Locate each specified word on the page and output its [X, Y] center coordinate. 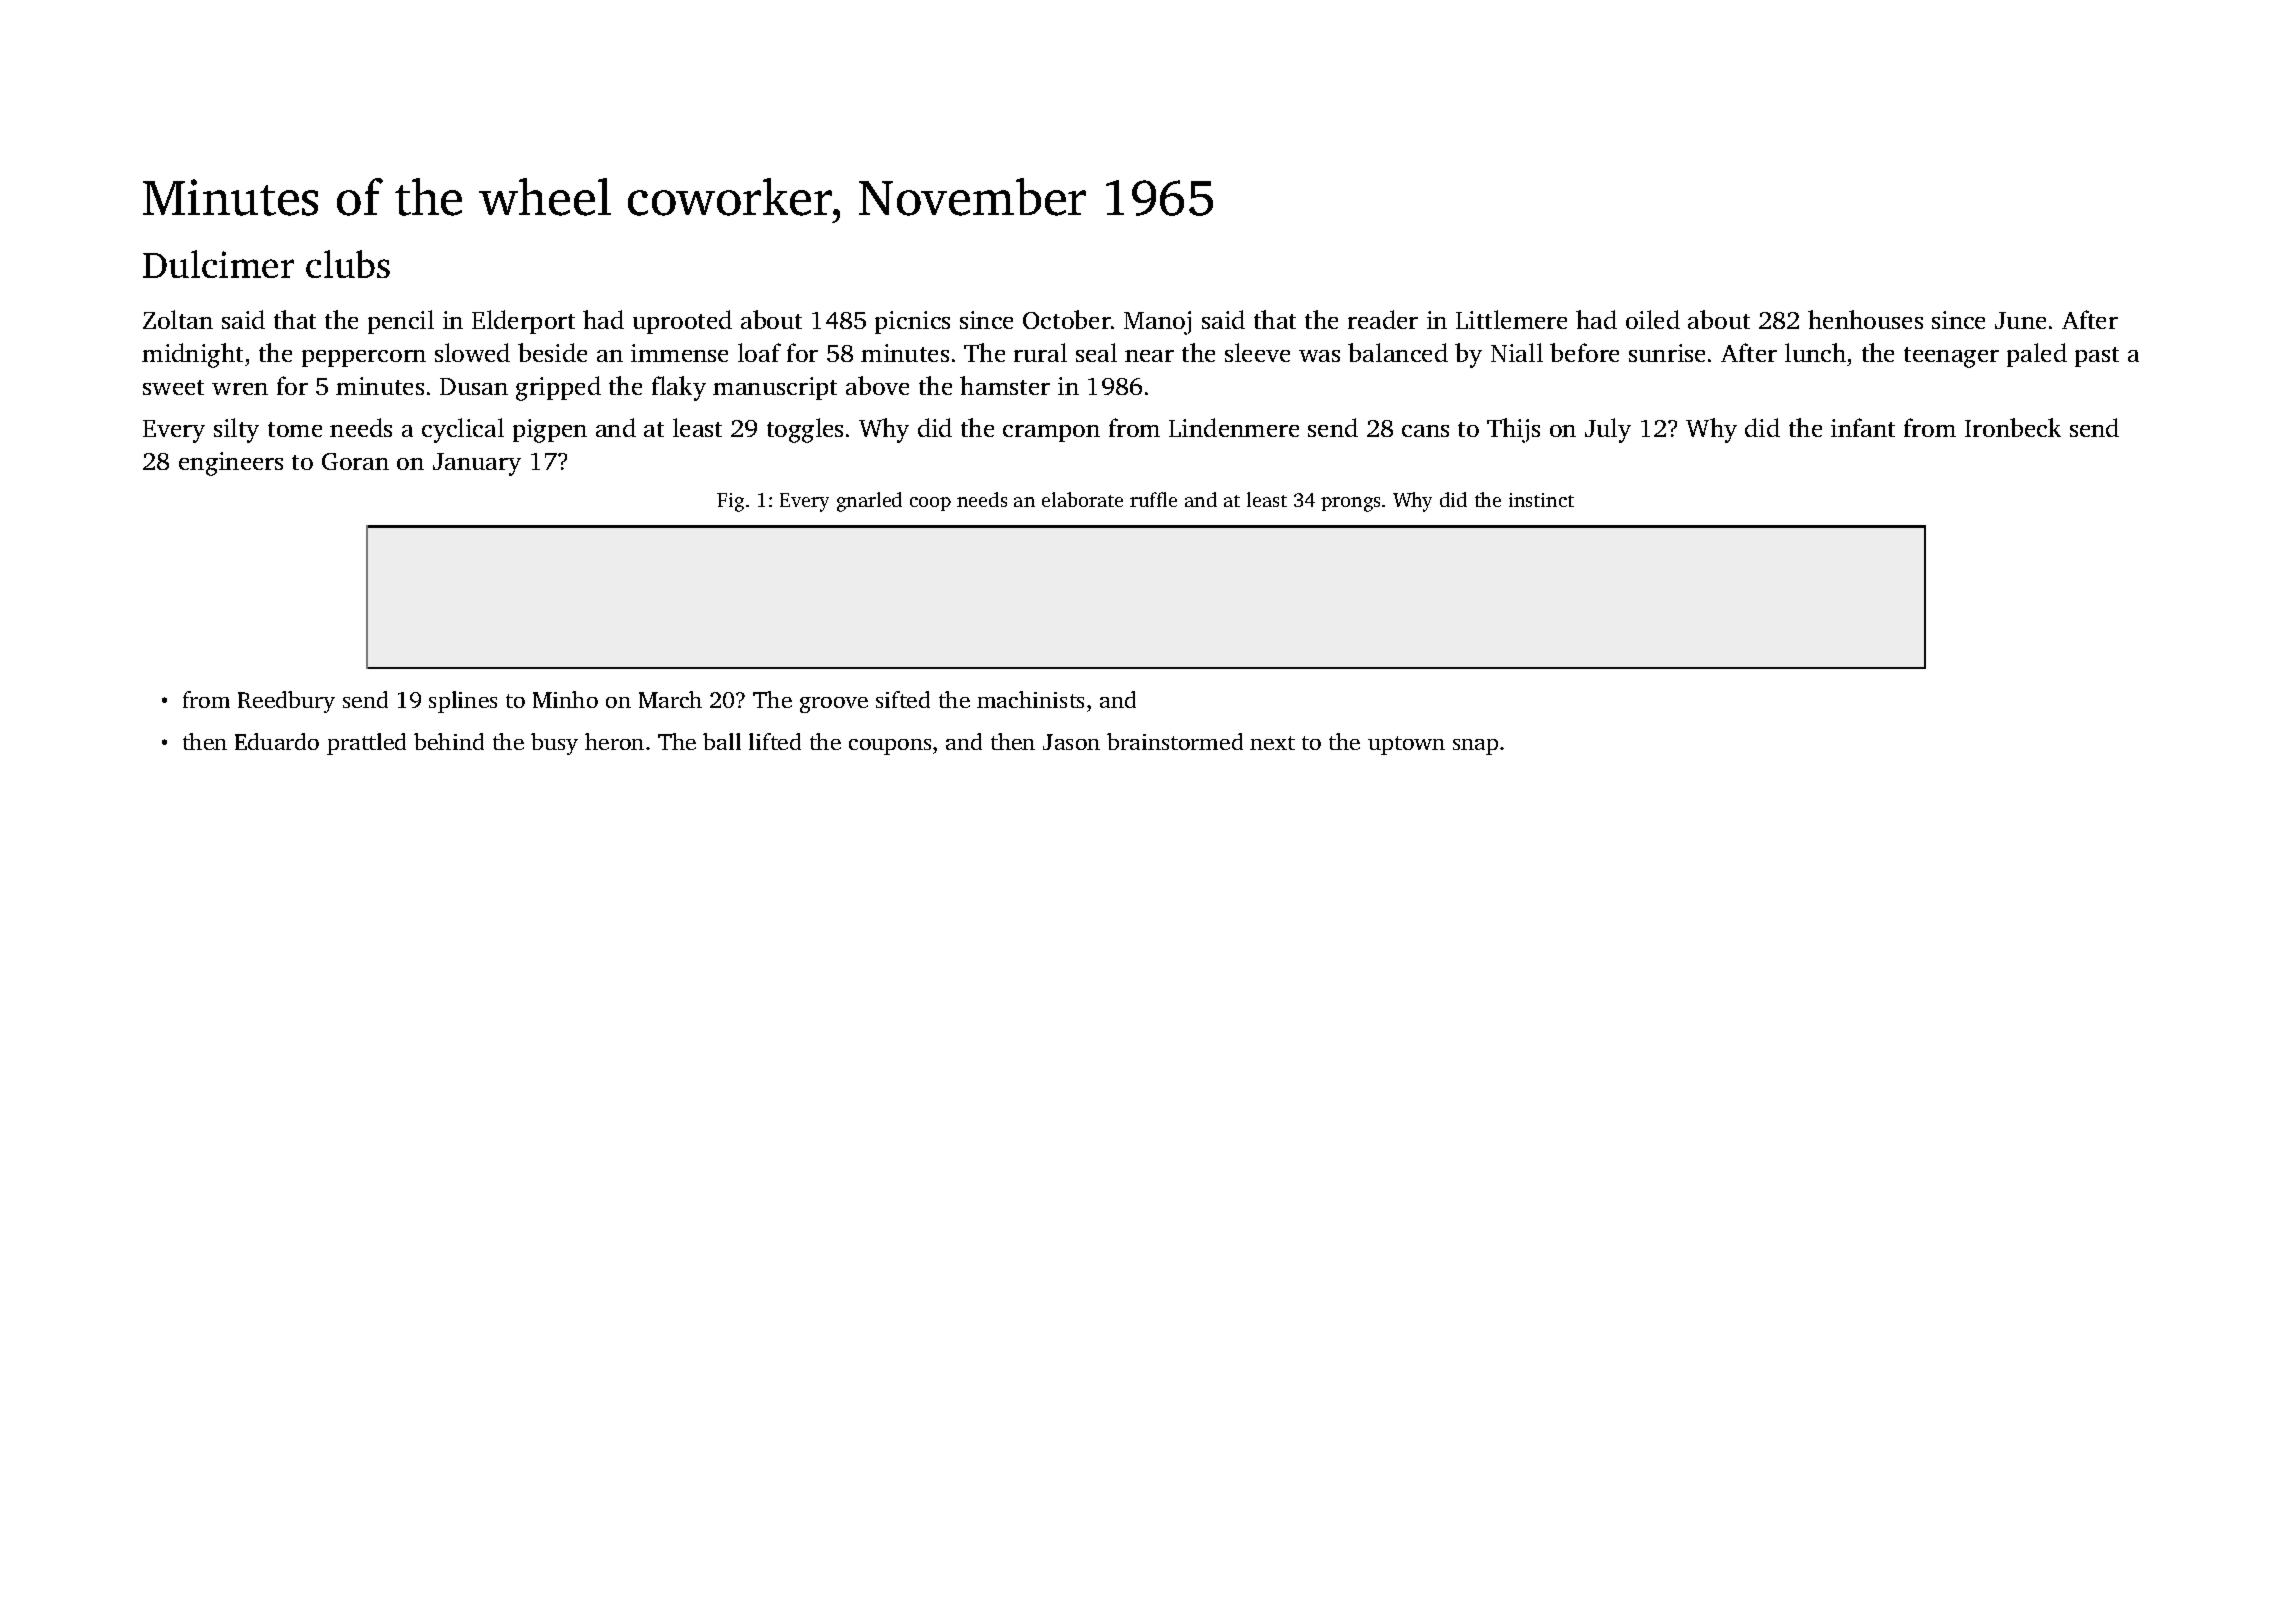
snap [1475, 747]
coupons [890, 747]
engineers [231, 464]
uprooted [682, 322]
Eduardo [277, 741]
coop [930, 504]
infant [1863, 427]
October [1067, 319]
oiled [1653, 319]
